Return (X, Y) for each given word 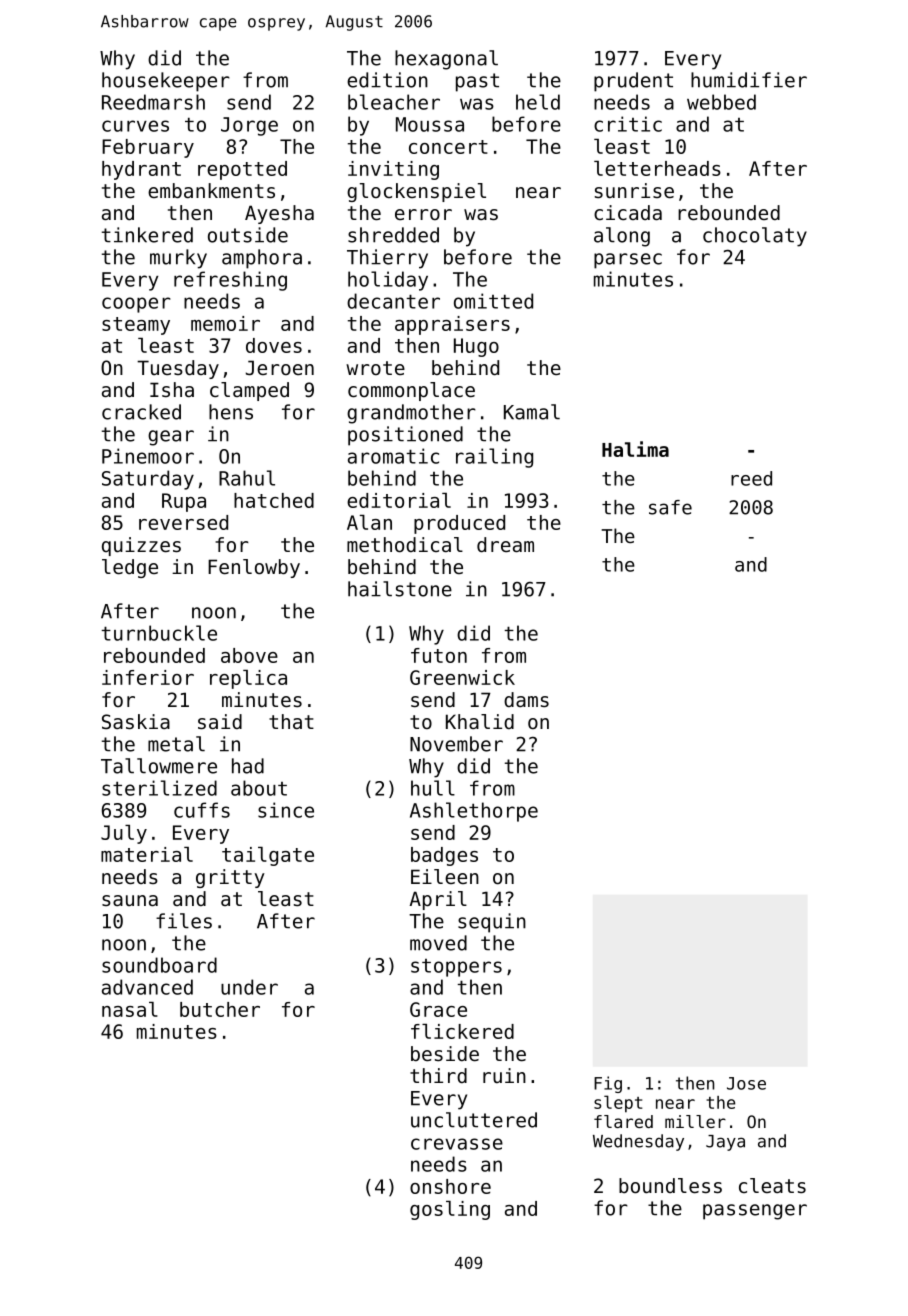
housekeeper (166, 82)
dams (526, 699)
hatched (274, 500)
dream (505, 545)
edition (387, 80)
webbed (721, 102)
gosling (450, 1210)
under (249, 987)
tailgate (268, 856)
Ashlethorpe (474, 812)
